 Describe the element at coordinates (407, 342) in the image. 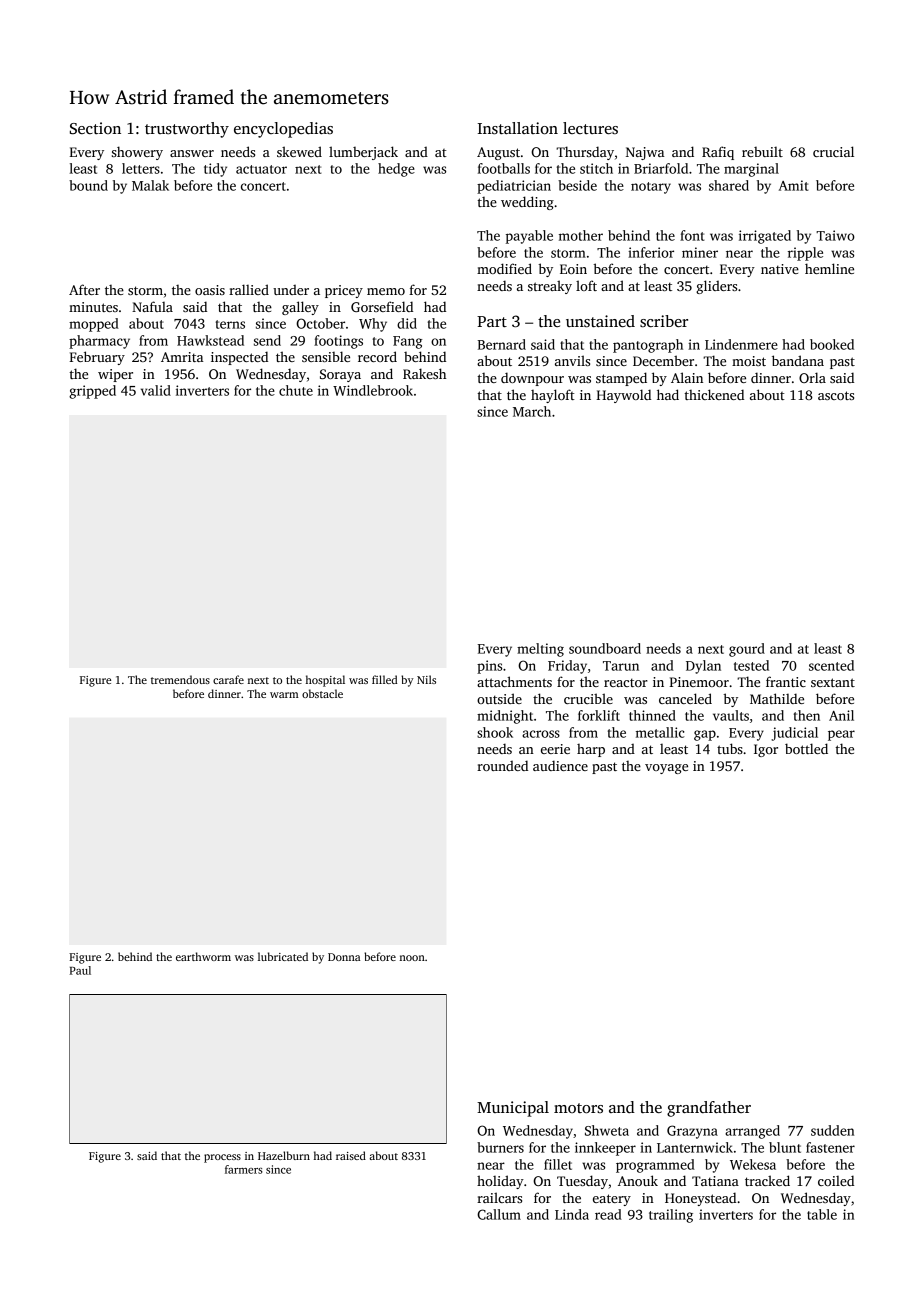

I see `Fang` at that location.
